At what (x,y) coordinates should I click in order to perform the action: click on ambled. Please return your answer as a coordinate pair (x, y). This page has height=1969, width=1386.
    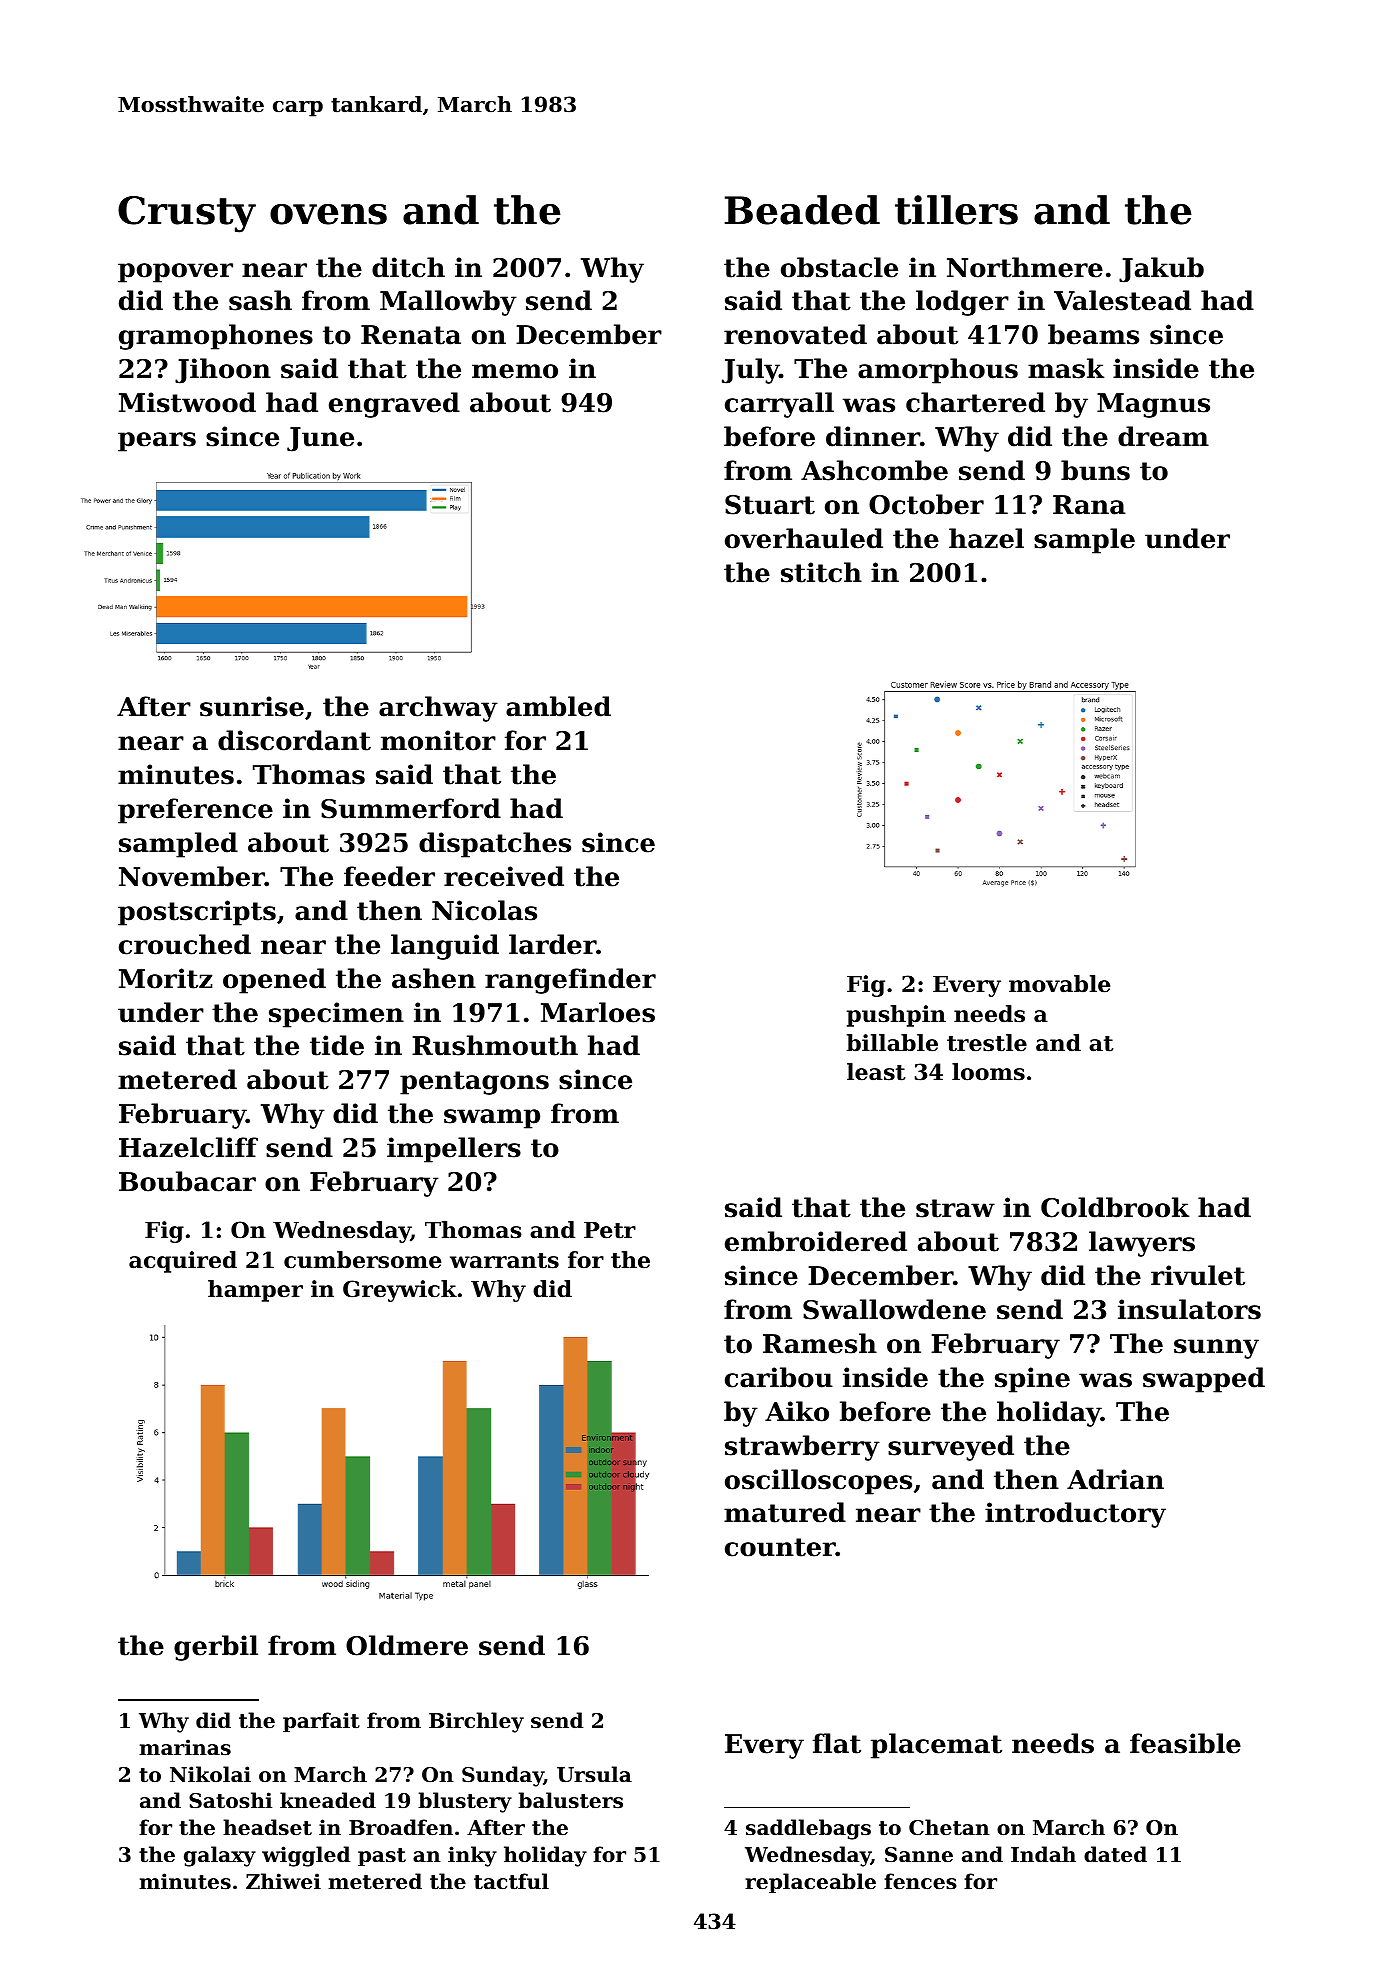
    Looking at the image, I should click on (558, 706).
